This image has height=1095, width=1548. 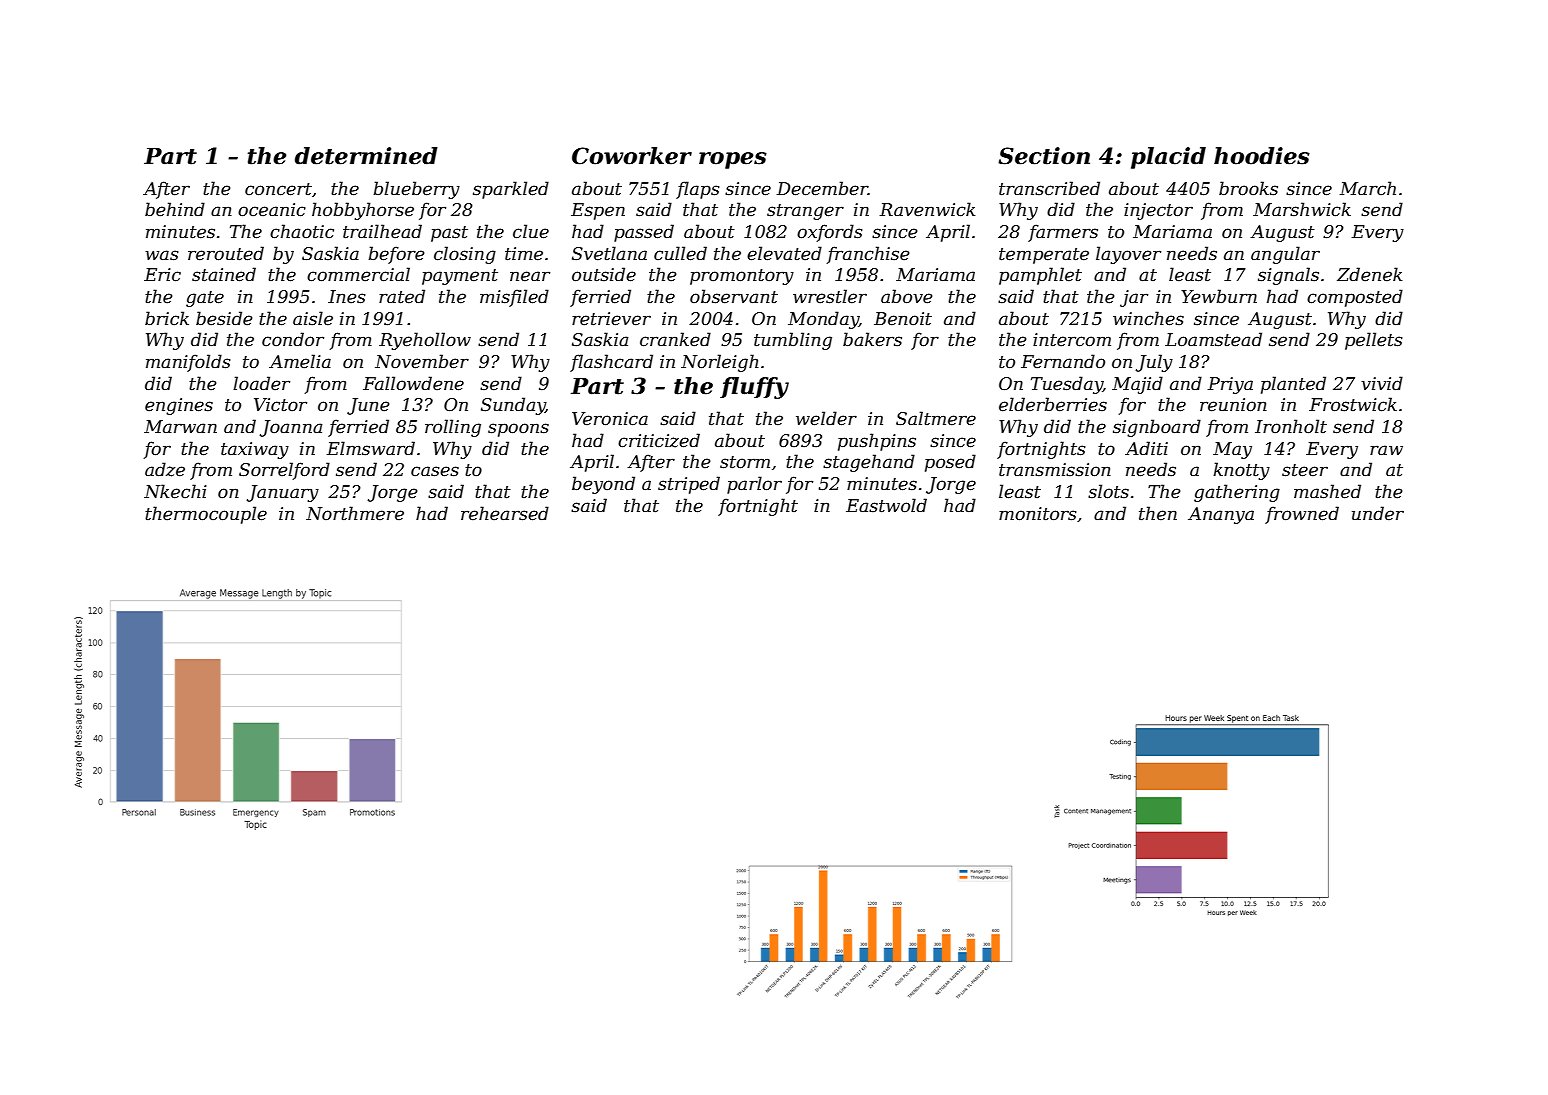 I want to click on welder, so click(x=826, y=418).
